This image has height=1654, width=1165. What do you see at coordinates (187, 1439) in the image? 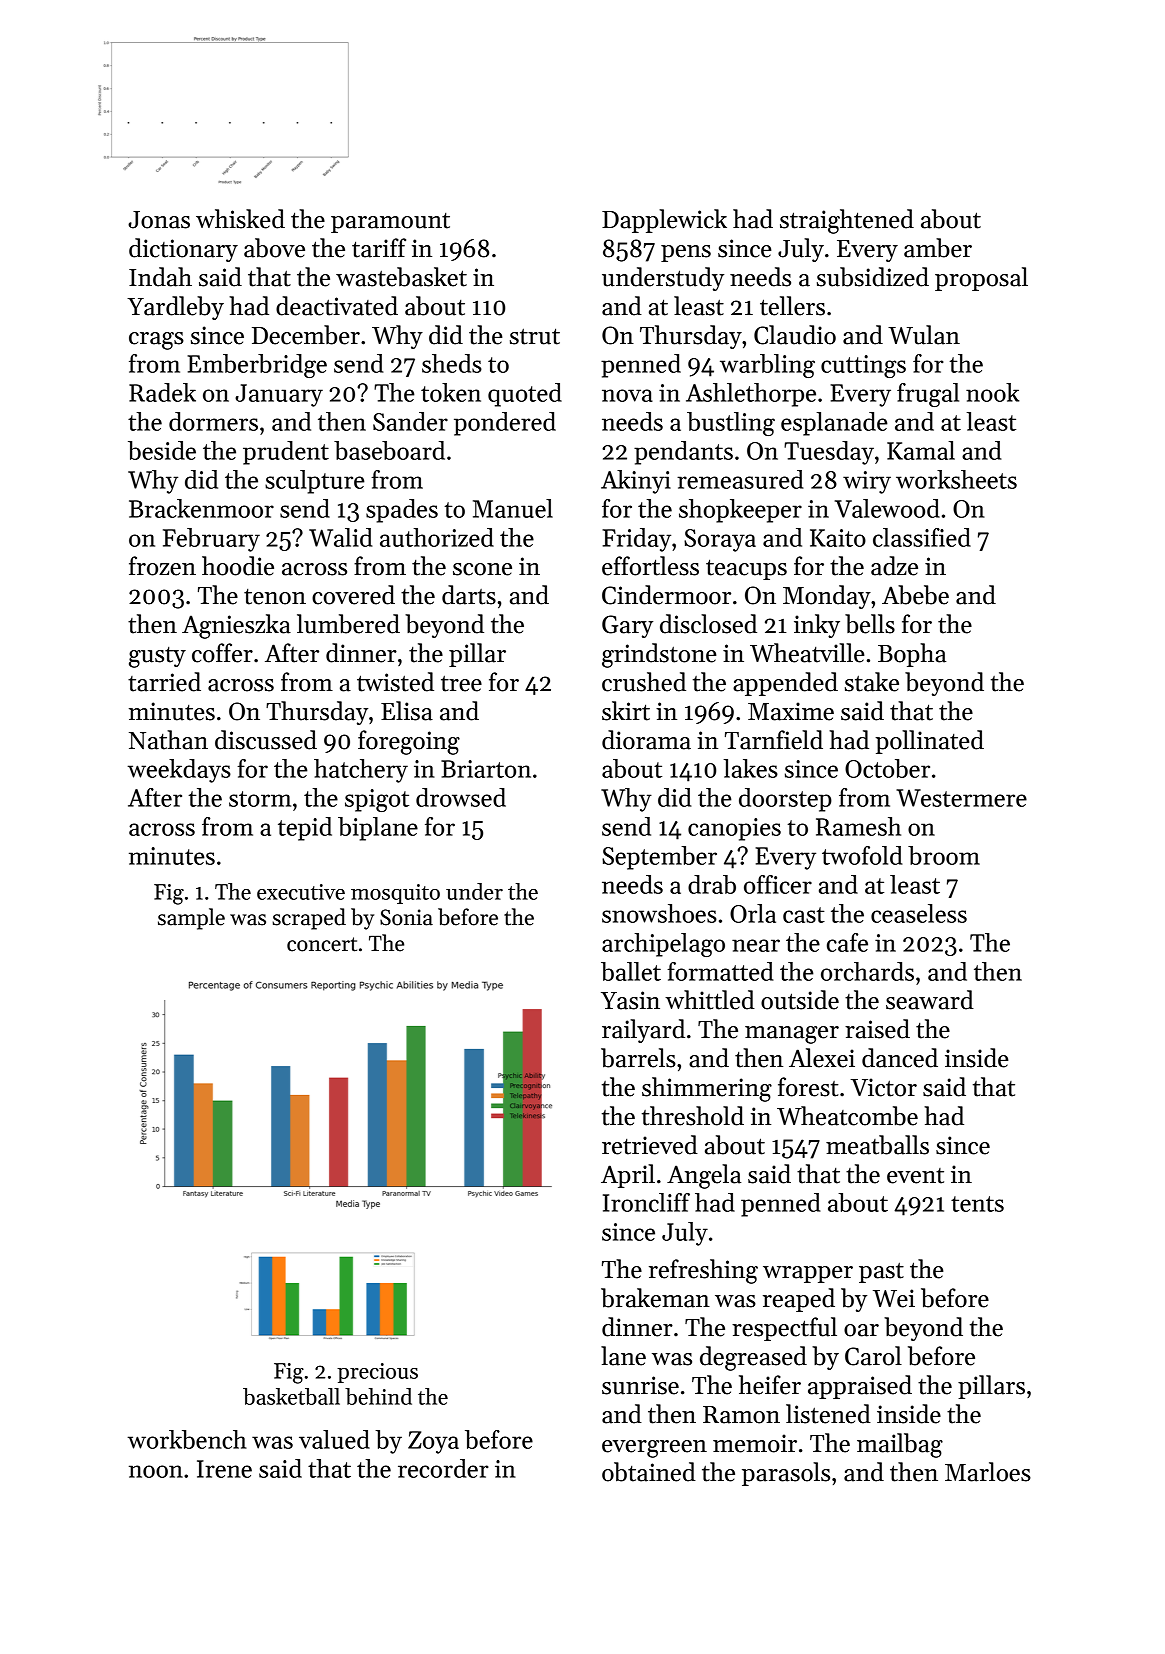
I see `workbench` at bounding box center [187, 1439].
